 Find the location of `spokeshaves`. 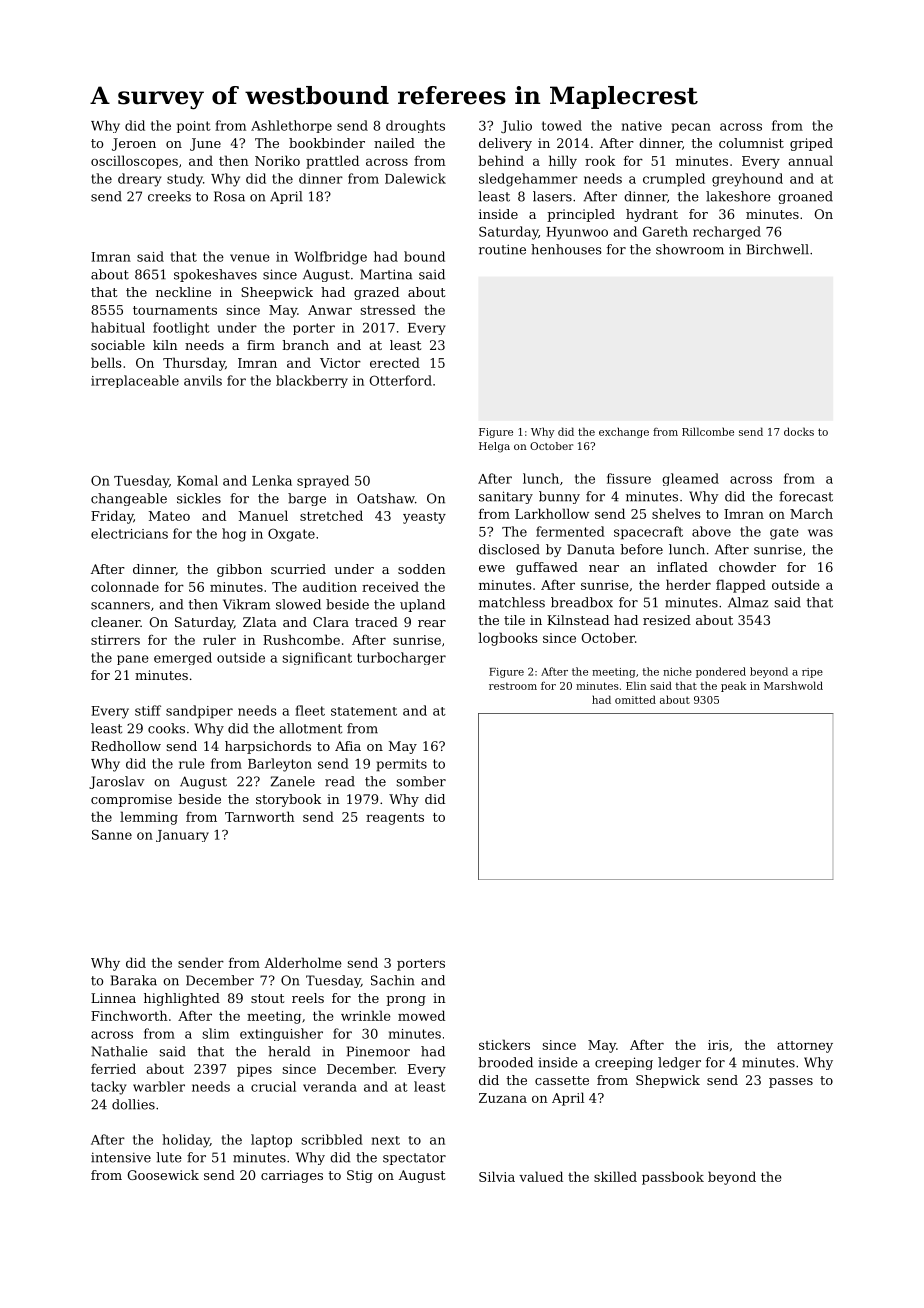

spokeshaves is located at coordinates (215, 275).
